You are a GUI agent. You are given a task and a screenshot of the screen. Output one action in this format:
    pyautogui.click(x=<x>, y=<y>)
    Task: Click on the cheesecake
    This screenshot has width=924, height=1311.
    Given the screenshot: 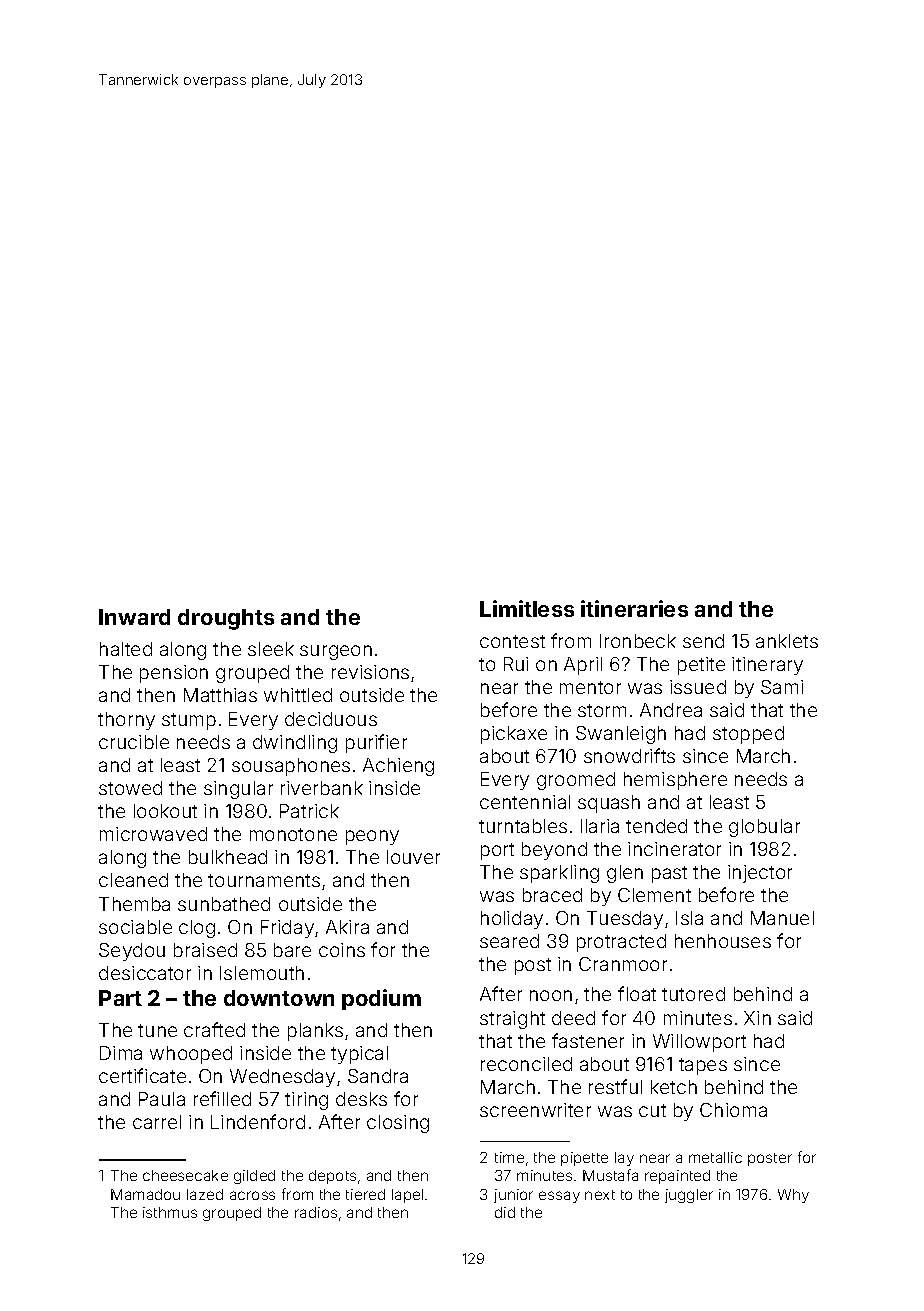 What is the action you would take?
    pyautogui.click(x=185, y=1175)
